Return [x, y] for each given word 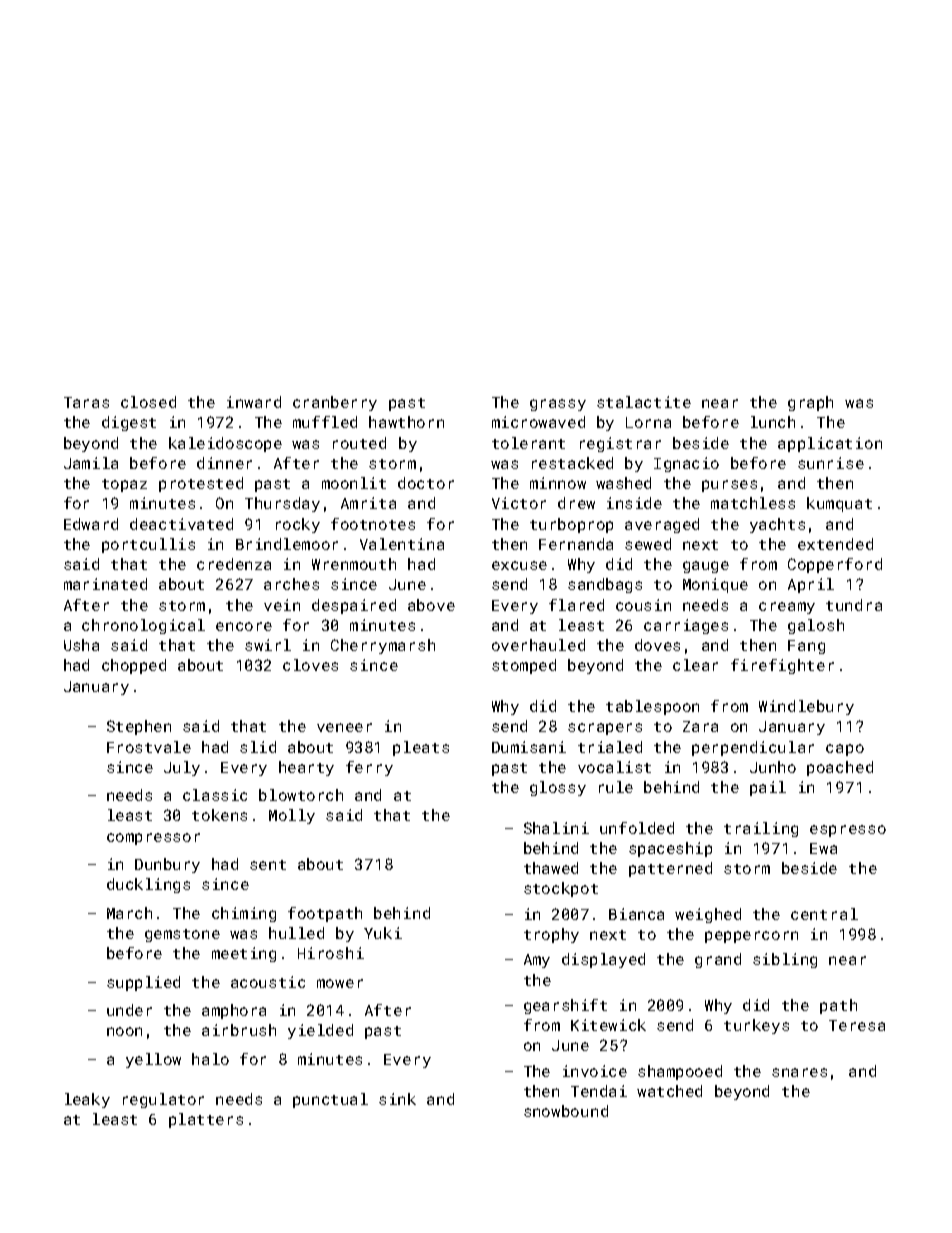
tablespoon [652, 707]
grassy [558, 405]
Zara [700, 726]
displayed [603, 960]
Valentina [402, 544]
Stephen [139, 727]
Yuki [383, 933]
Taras [86, 402]
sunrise [831, 463]
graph [810, 403]
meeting [244, 954]
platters [206, 1120]
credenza [234, 564]
